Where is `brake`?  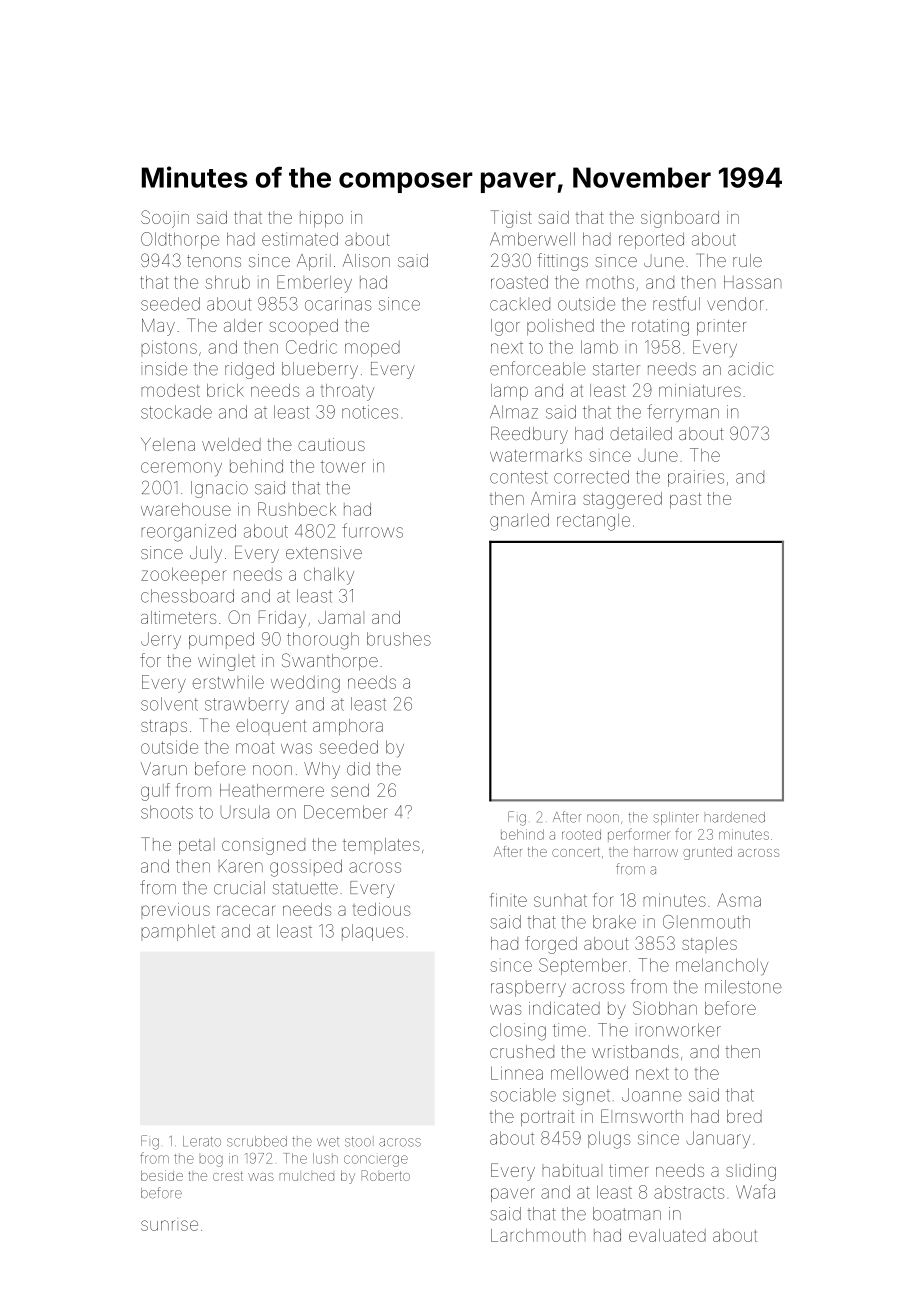
brake is located at coordinates (614, 922).
